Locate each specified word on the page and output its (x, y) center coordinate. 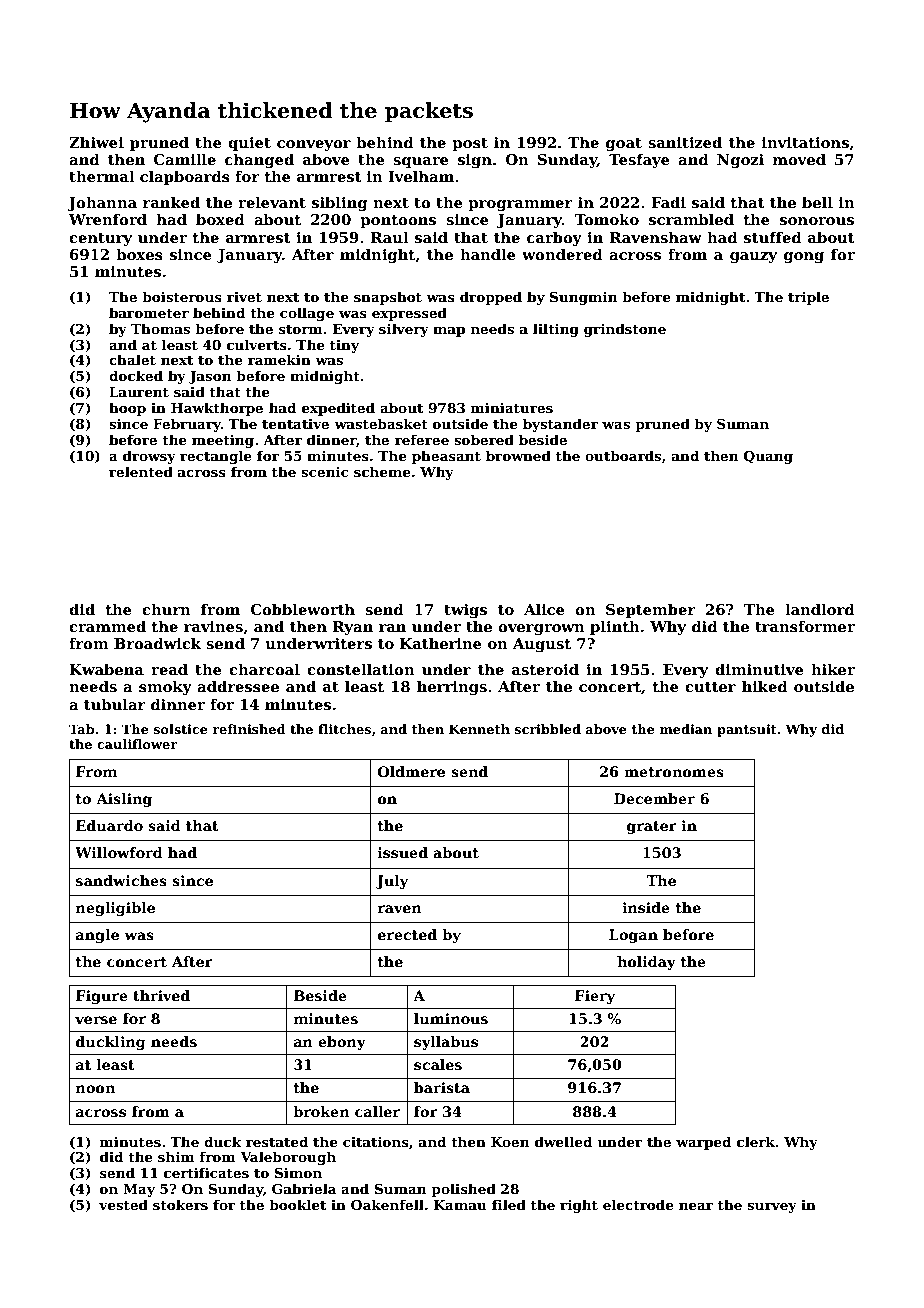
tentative (295, 424)
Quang (768, 457)
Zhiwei (96, 142)
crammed (107, 626)
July (392, 882)
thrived (161, 995)
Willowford (119, 852)
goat (624, 144)
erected (407, 934)
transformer (805, 626)
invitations (805, 142)
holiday (646, 963)
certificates (206, 1172)
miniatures (512, 408)
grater (652, 827)
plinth (615, 627)
